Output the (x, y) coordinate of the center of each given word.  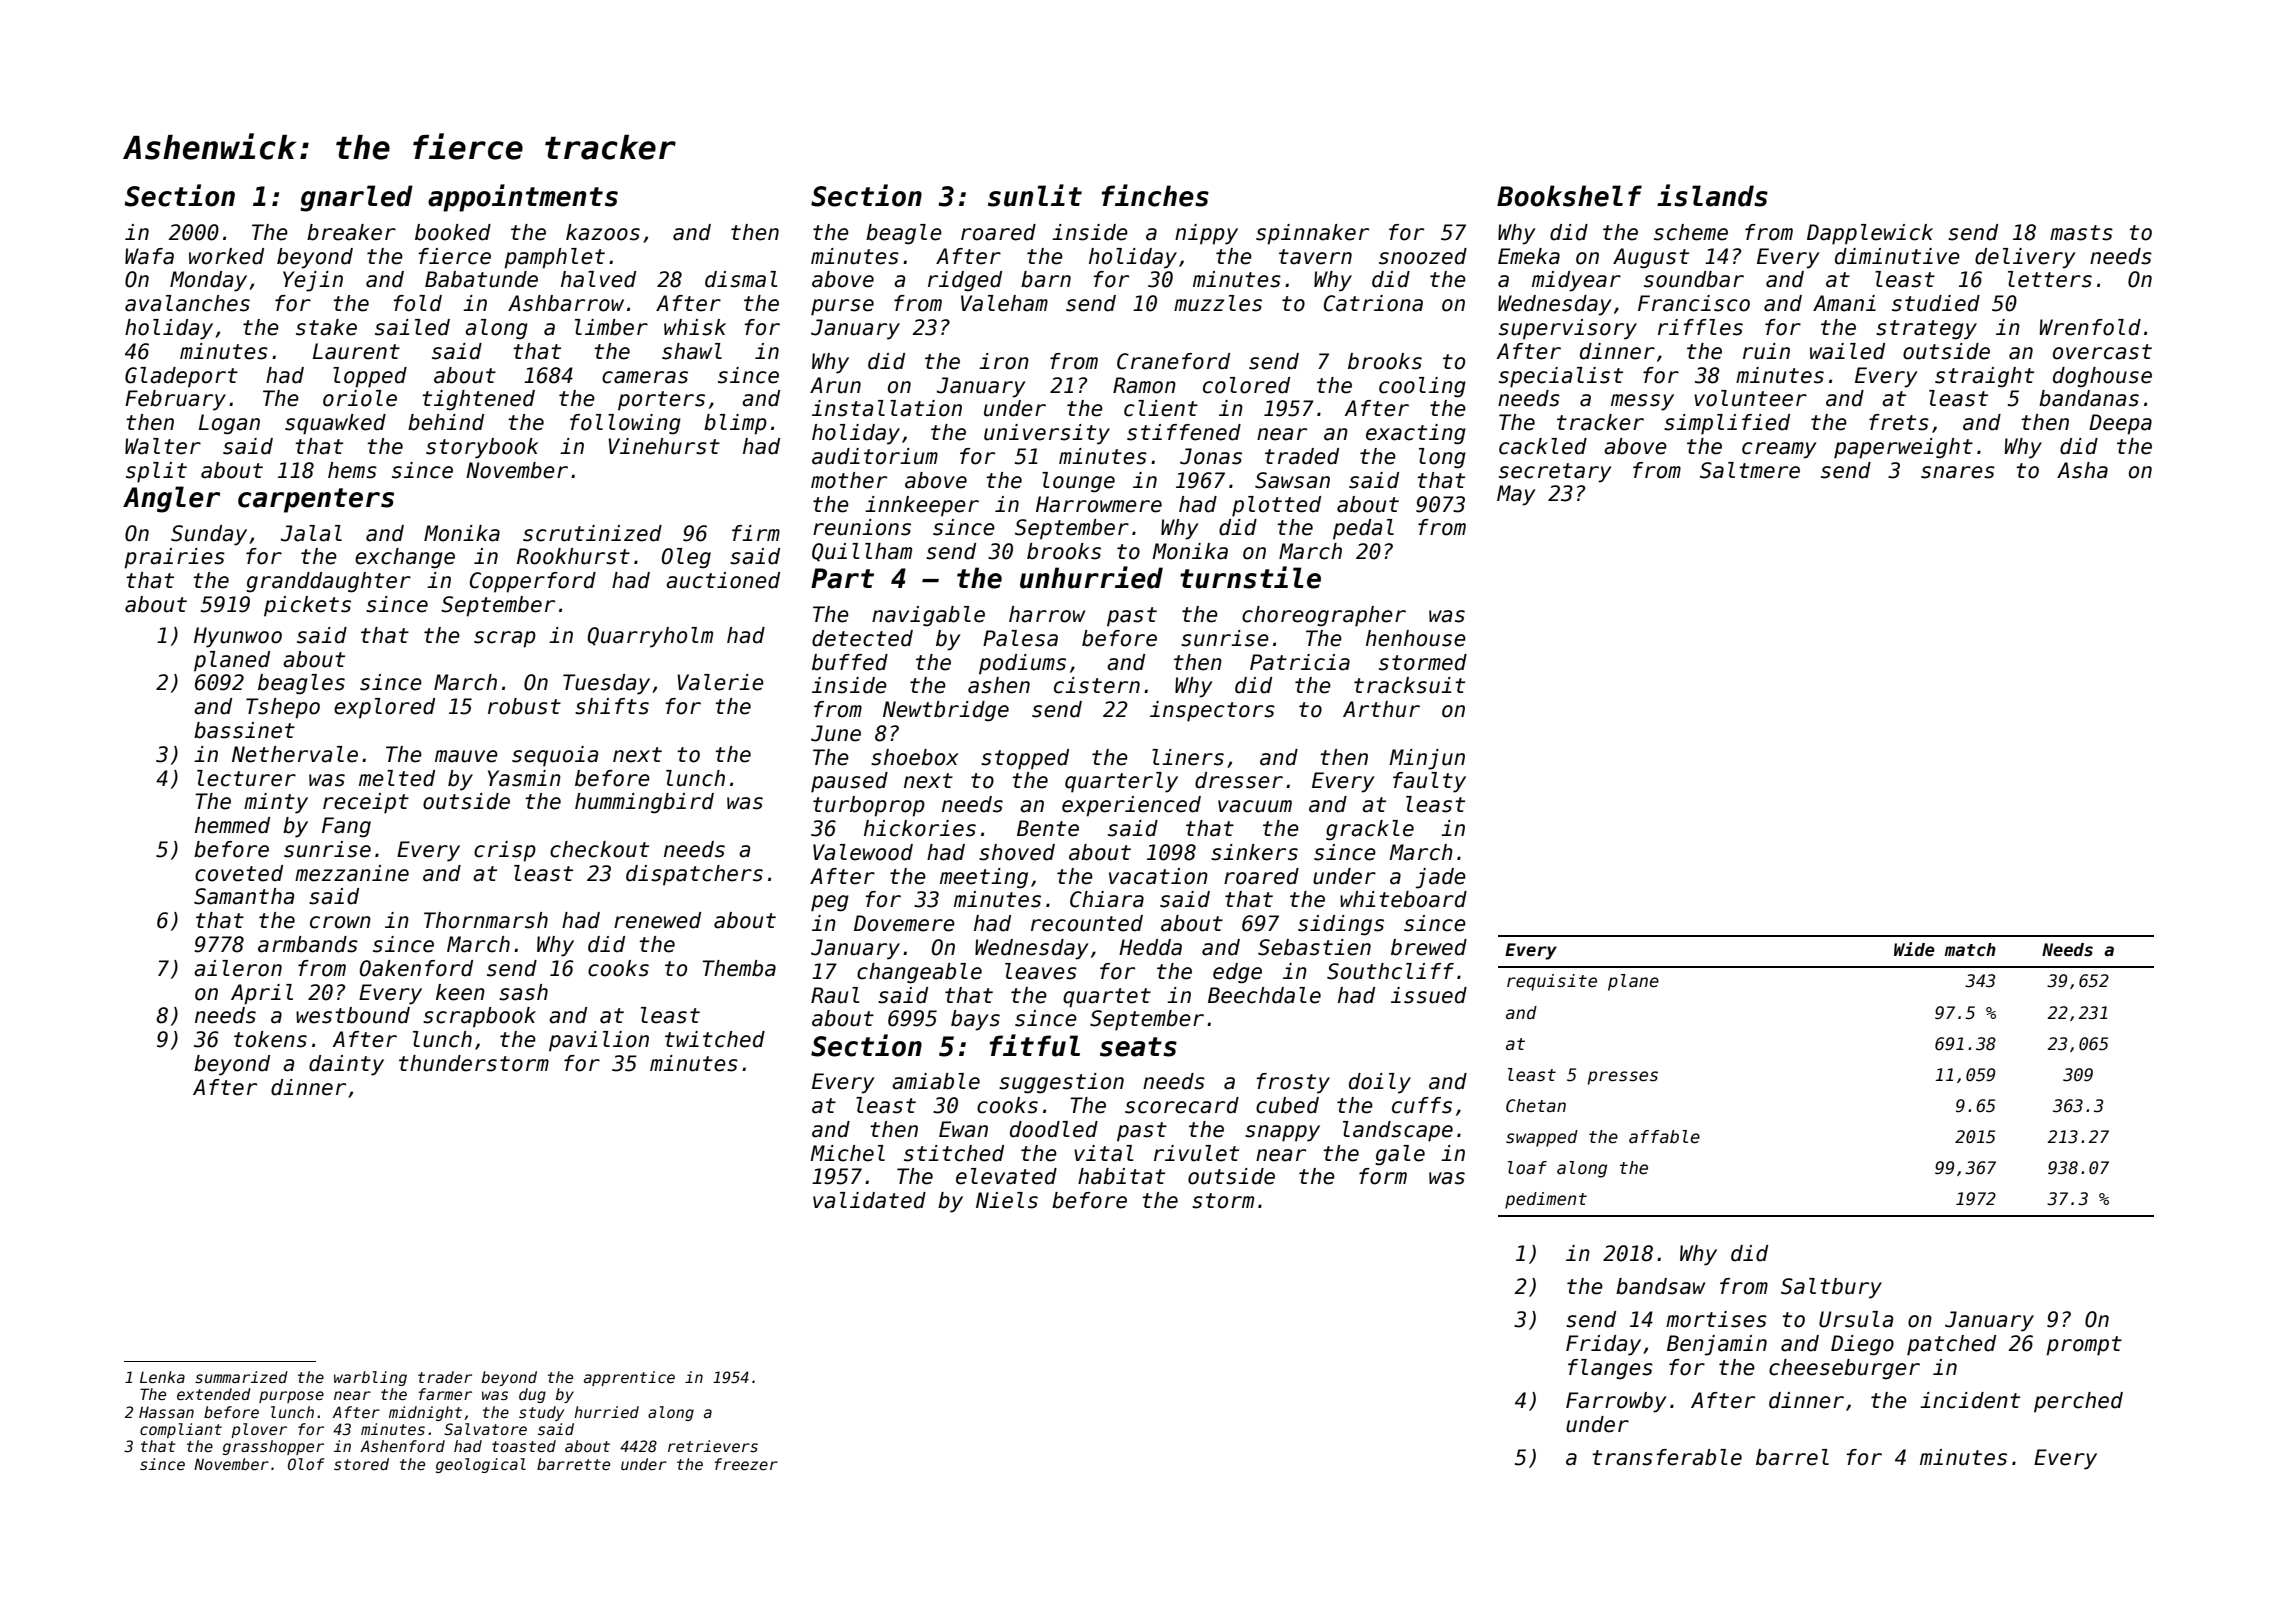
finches (1155, 195)
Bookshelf (1569, 196)
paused (849, 782)
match (1970, 950)
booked (453, 232)
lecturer (246, 778)
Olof (306, 1464)
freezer (746, 1464)
